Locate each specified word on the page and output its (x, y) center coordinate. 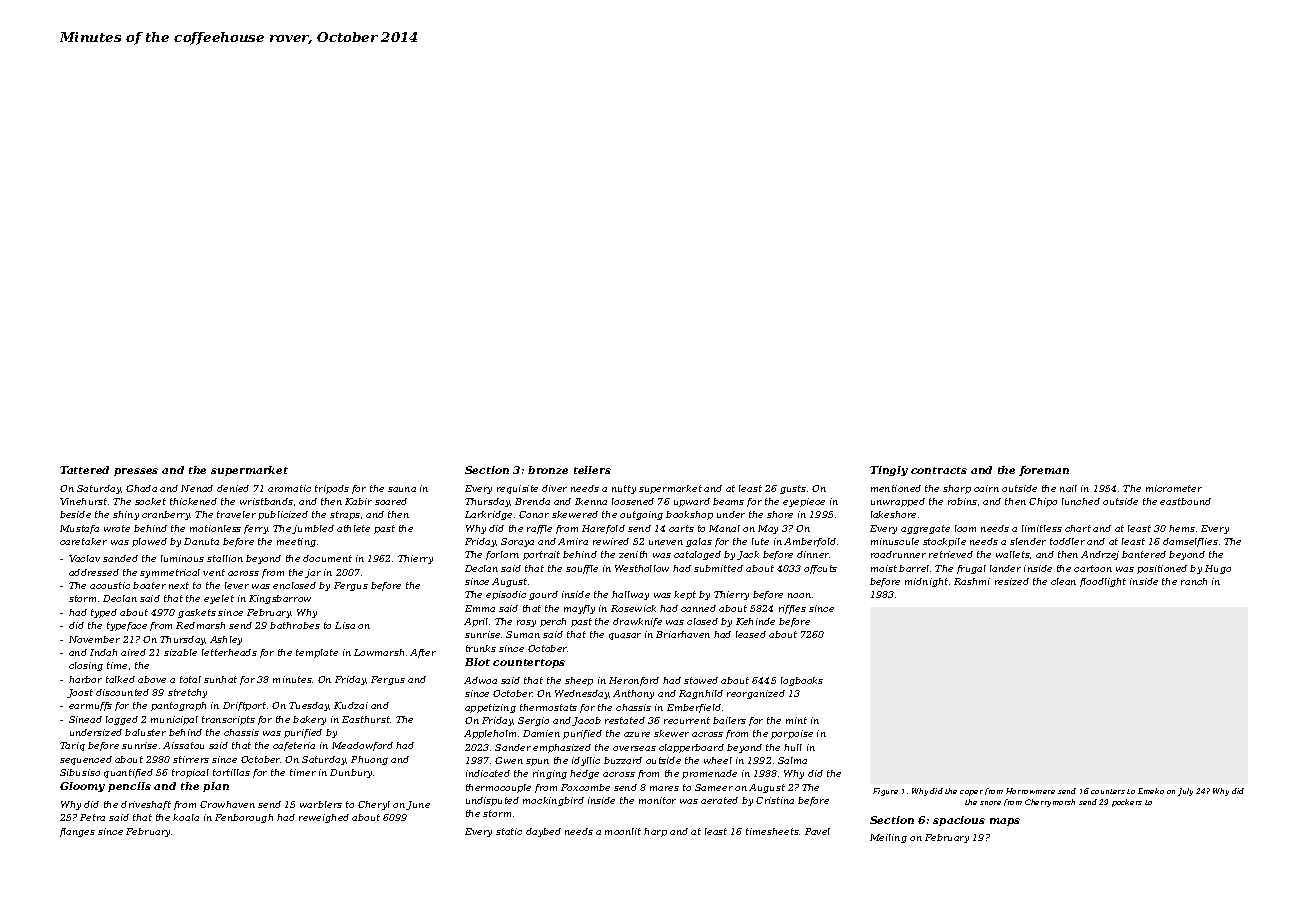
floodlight (1103, 582)
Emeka (1151, 791)
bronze (548, 470)
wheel (718, 760)
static (509, 831)
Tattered (84, 470)
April (476, 622)
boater (149, 585)
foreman (1044, 471)
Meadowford (362, 746)
